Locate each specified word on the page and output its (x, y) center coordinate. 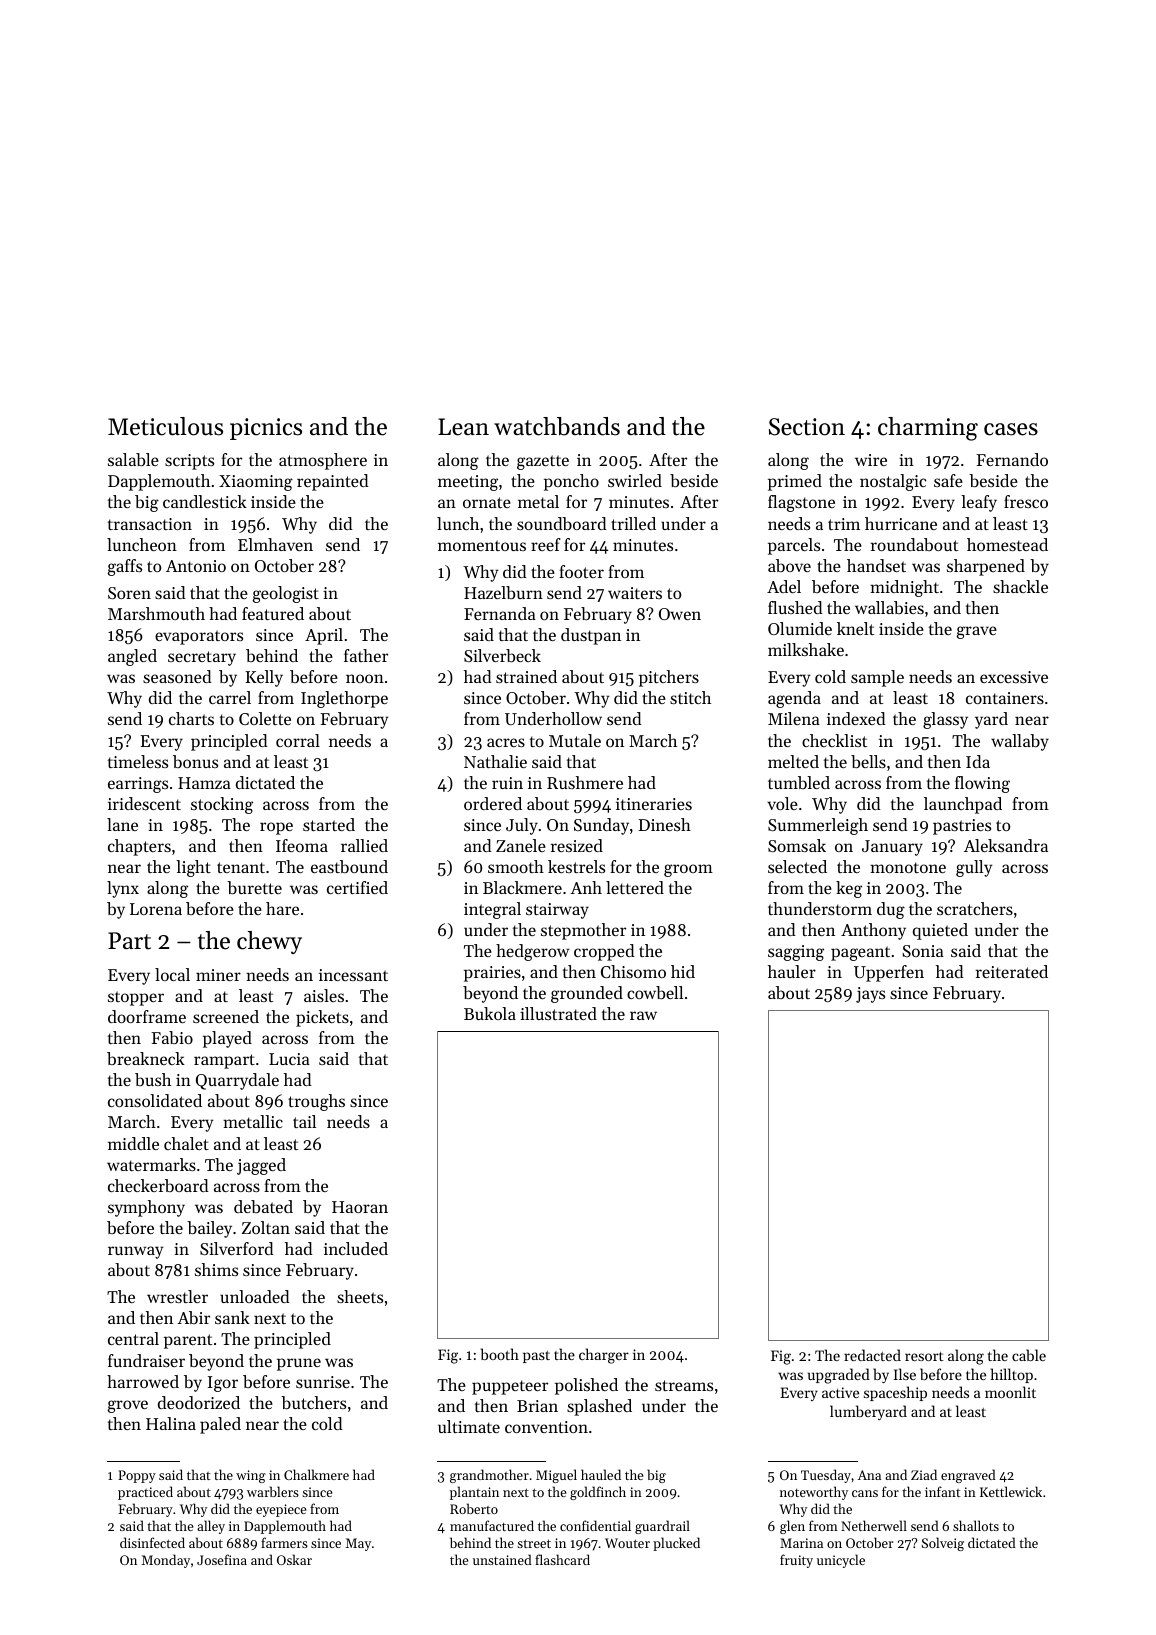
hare (282, 908)
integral (492, 910)
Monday (166, 1561)
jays (870, 995)
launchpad (963, 805)
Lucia (289, 1059)
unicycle (841, 1561)
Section (807, 427)
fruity (796, 1561)
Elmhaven (275, 544)
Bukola (490, 1013)
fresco (1026, 501)
